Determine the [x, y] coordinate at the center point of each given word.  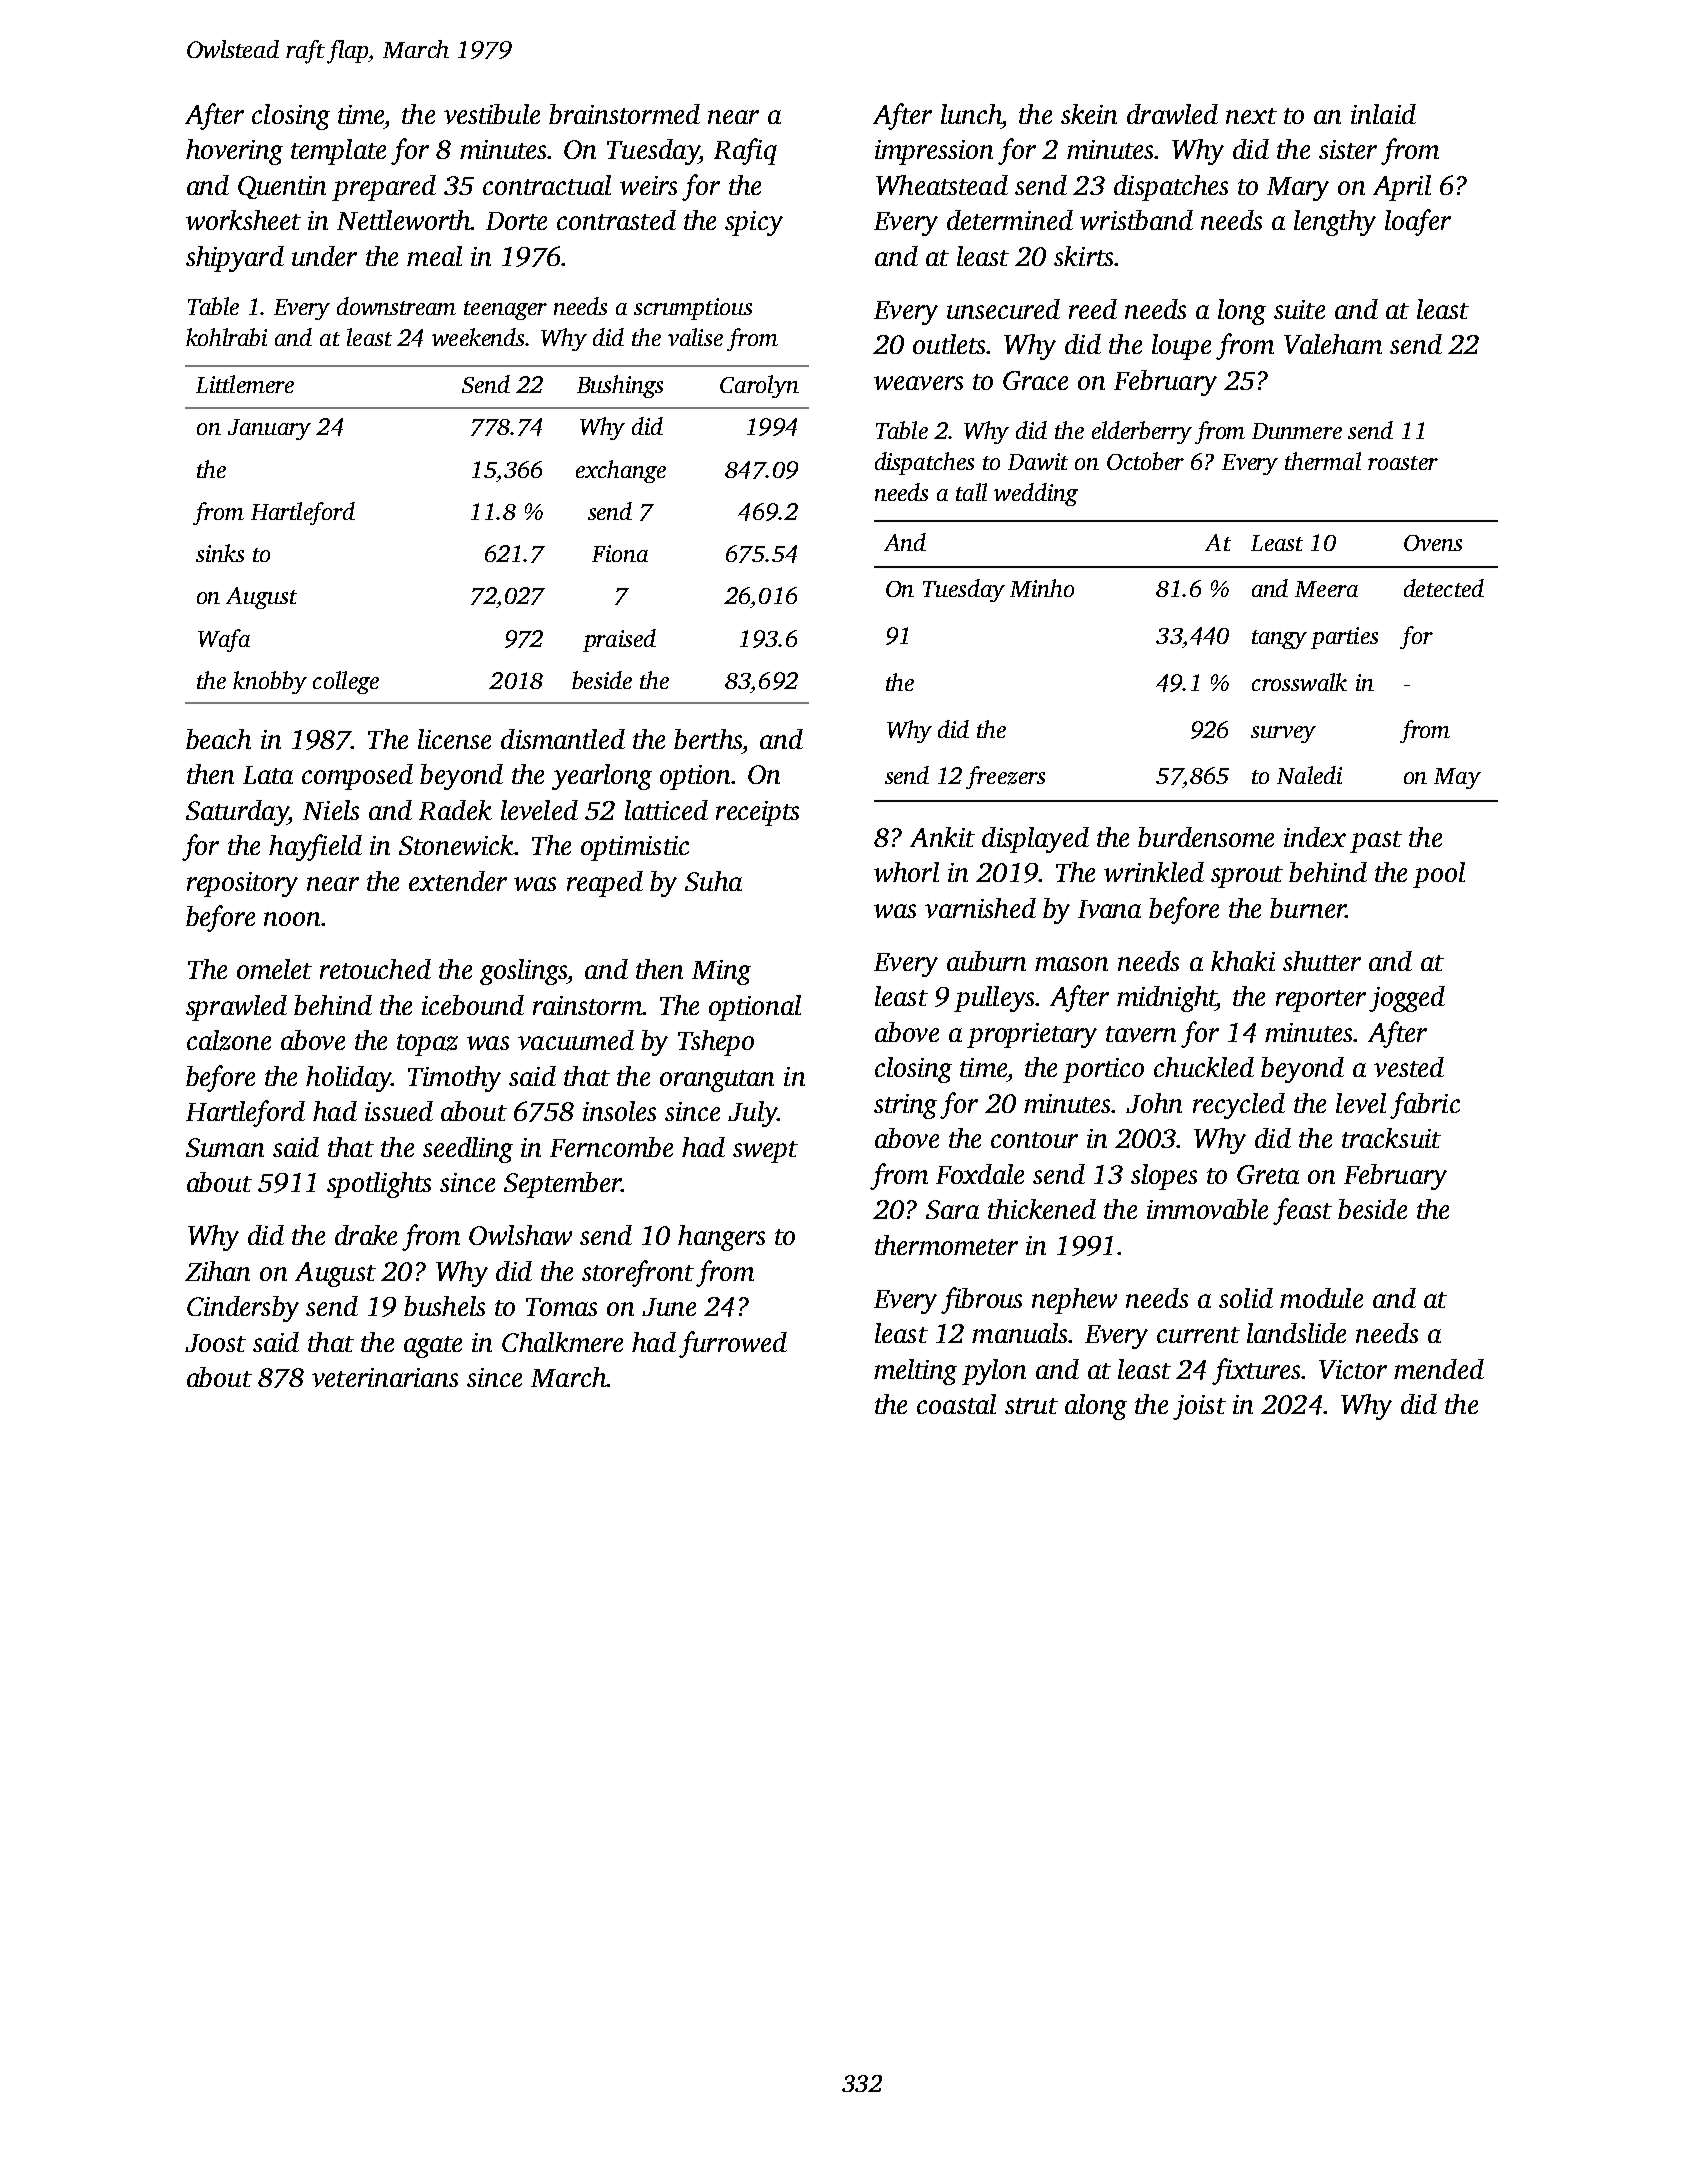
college [346, 682]
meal [434, 256]
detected [1444, 588]
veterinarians [385, 1377]
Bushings [620, 386]
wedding [1036, 494]
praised [619, 640]
